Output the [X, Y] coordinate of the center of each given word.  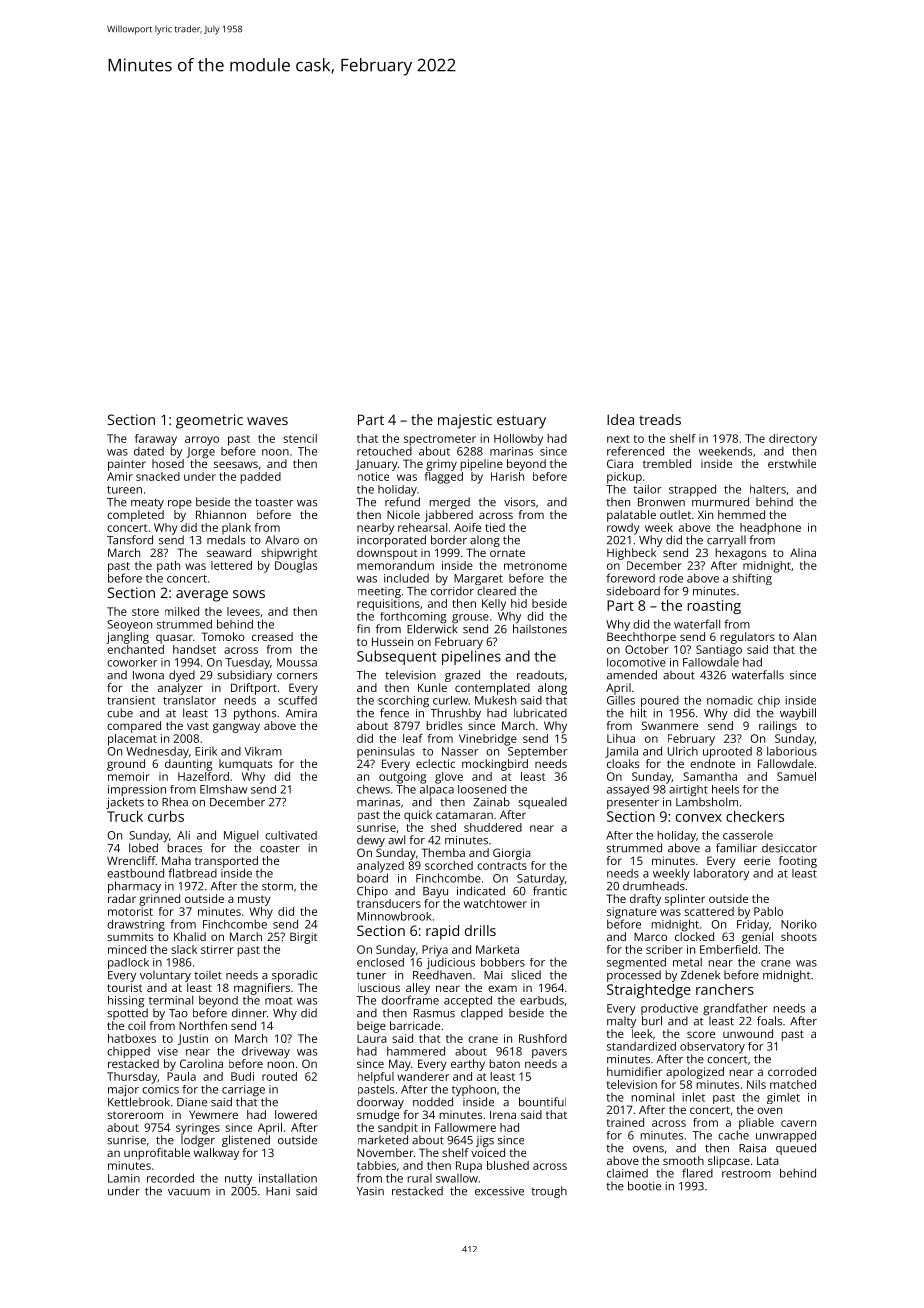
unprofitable [157, 1154]
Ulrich [683, 751]
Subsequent [397, 657]
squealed [542, 803]
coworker [132, 662]
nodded [433, 1102]
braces [184, 848]
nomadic [730, 700]
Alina [803, 552]
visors [519, 502]
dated [149, 451]
